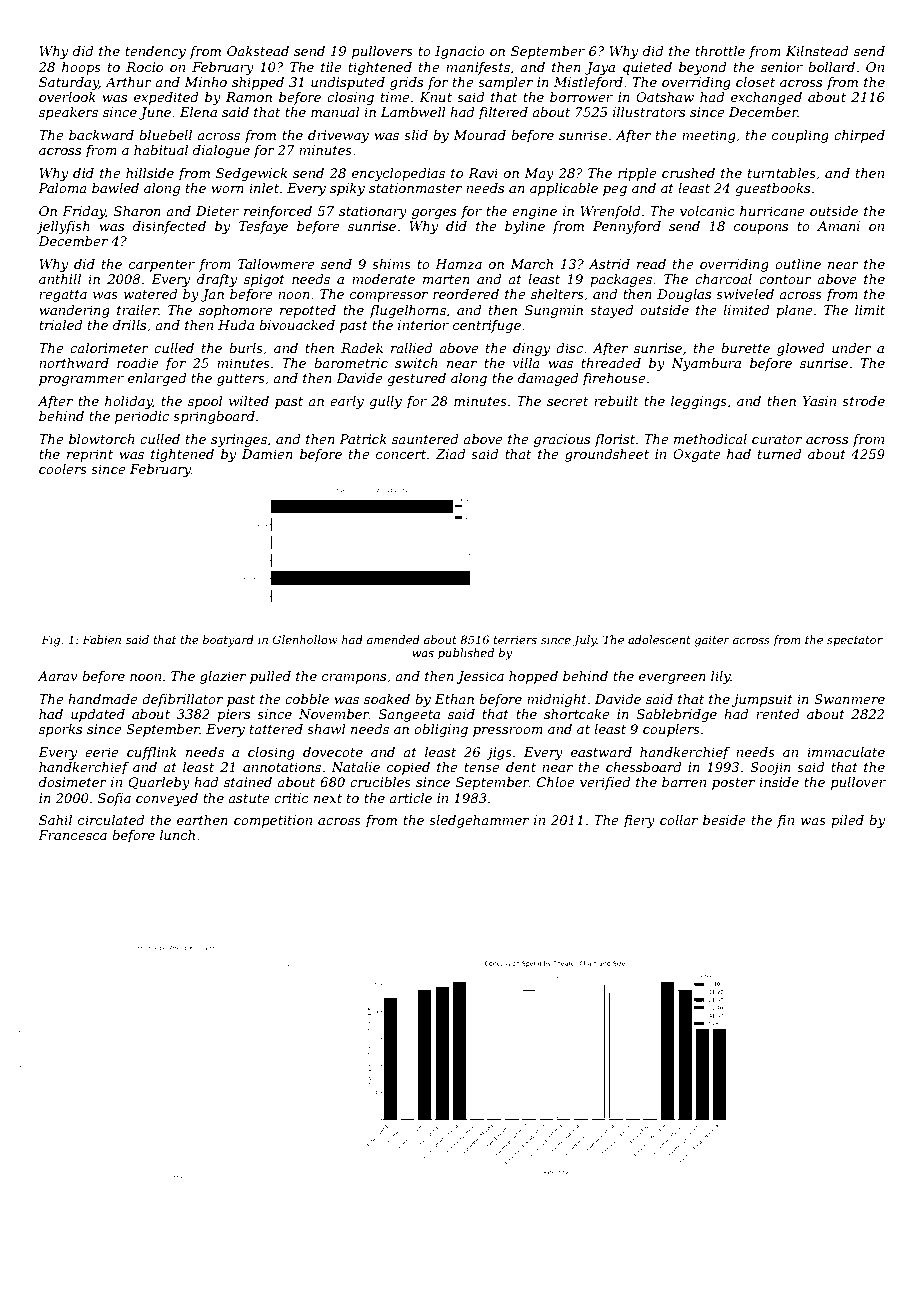 This document has width=924, height=1308. Describe the element at coordinates (74, 363) in the document. I see `northward` at that location.
